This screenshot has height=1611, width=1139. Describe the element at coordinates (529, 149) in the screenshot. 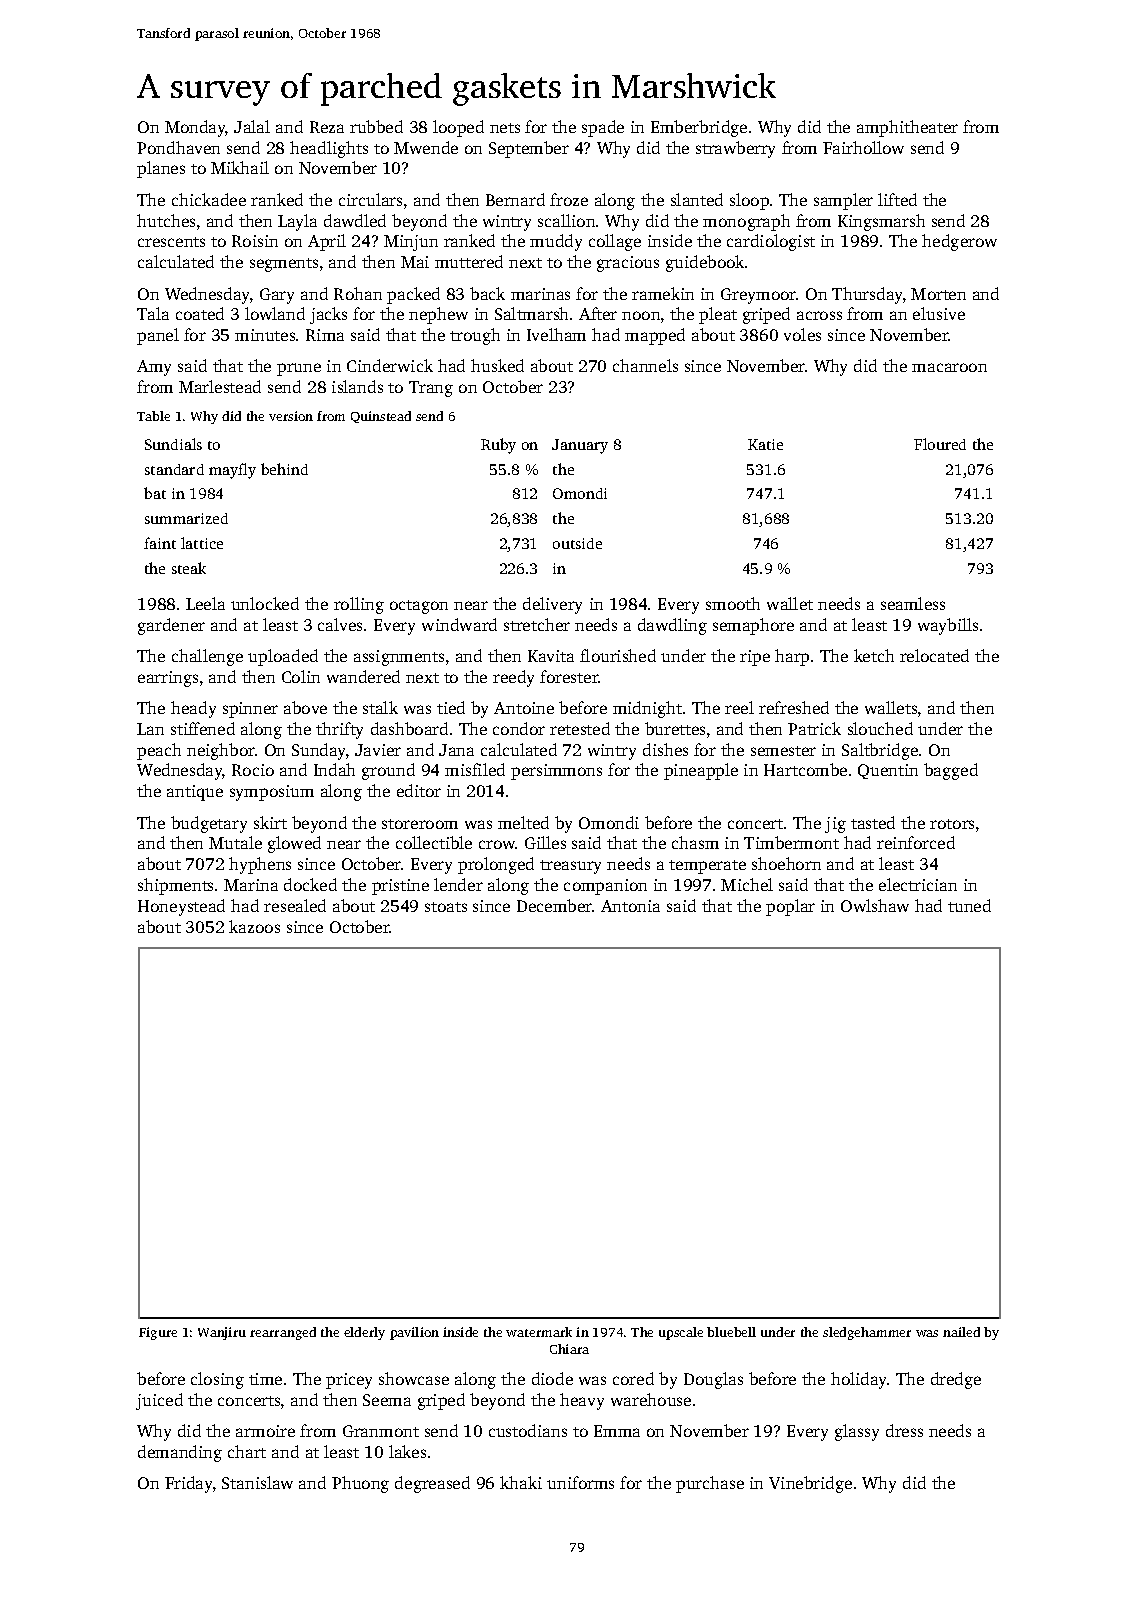

I see `September` at that location.
